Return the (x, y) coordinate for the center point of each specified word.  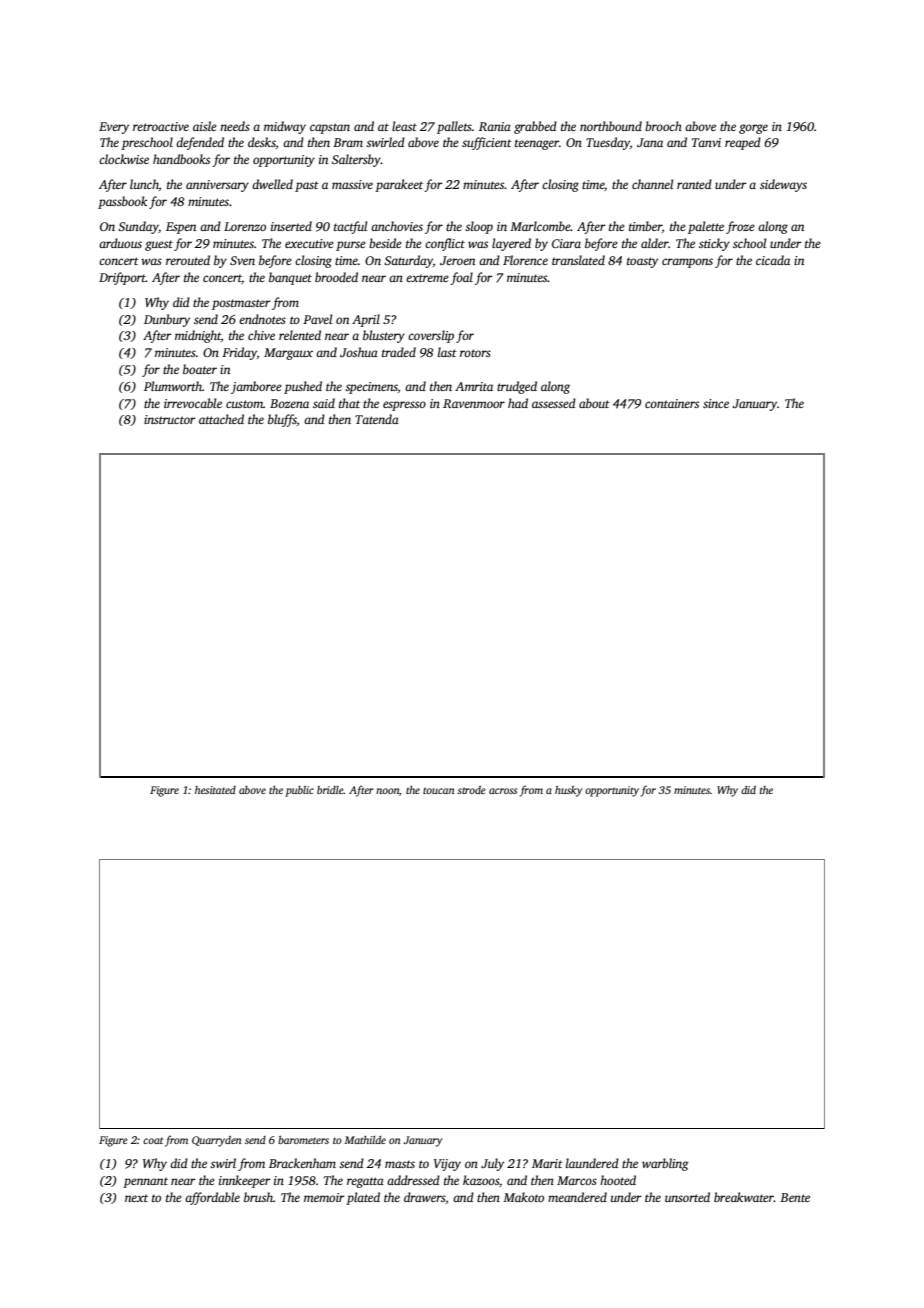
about (594, 403)
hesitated (215, 790)
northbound (611, 126)
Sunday (138, 227)
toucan (439, 790)
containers (672, 403)
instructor (170, 419)
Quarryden (217, 1141)
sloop (479, 227)
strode (471, 790)
